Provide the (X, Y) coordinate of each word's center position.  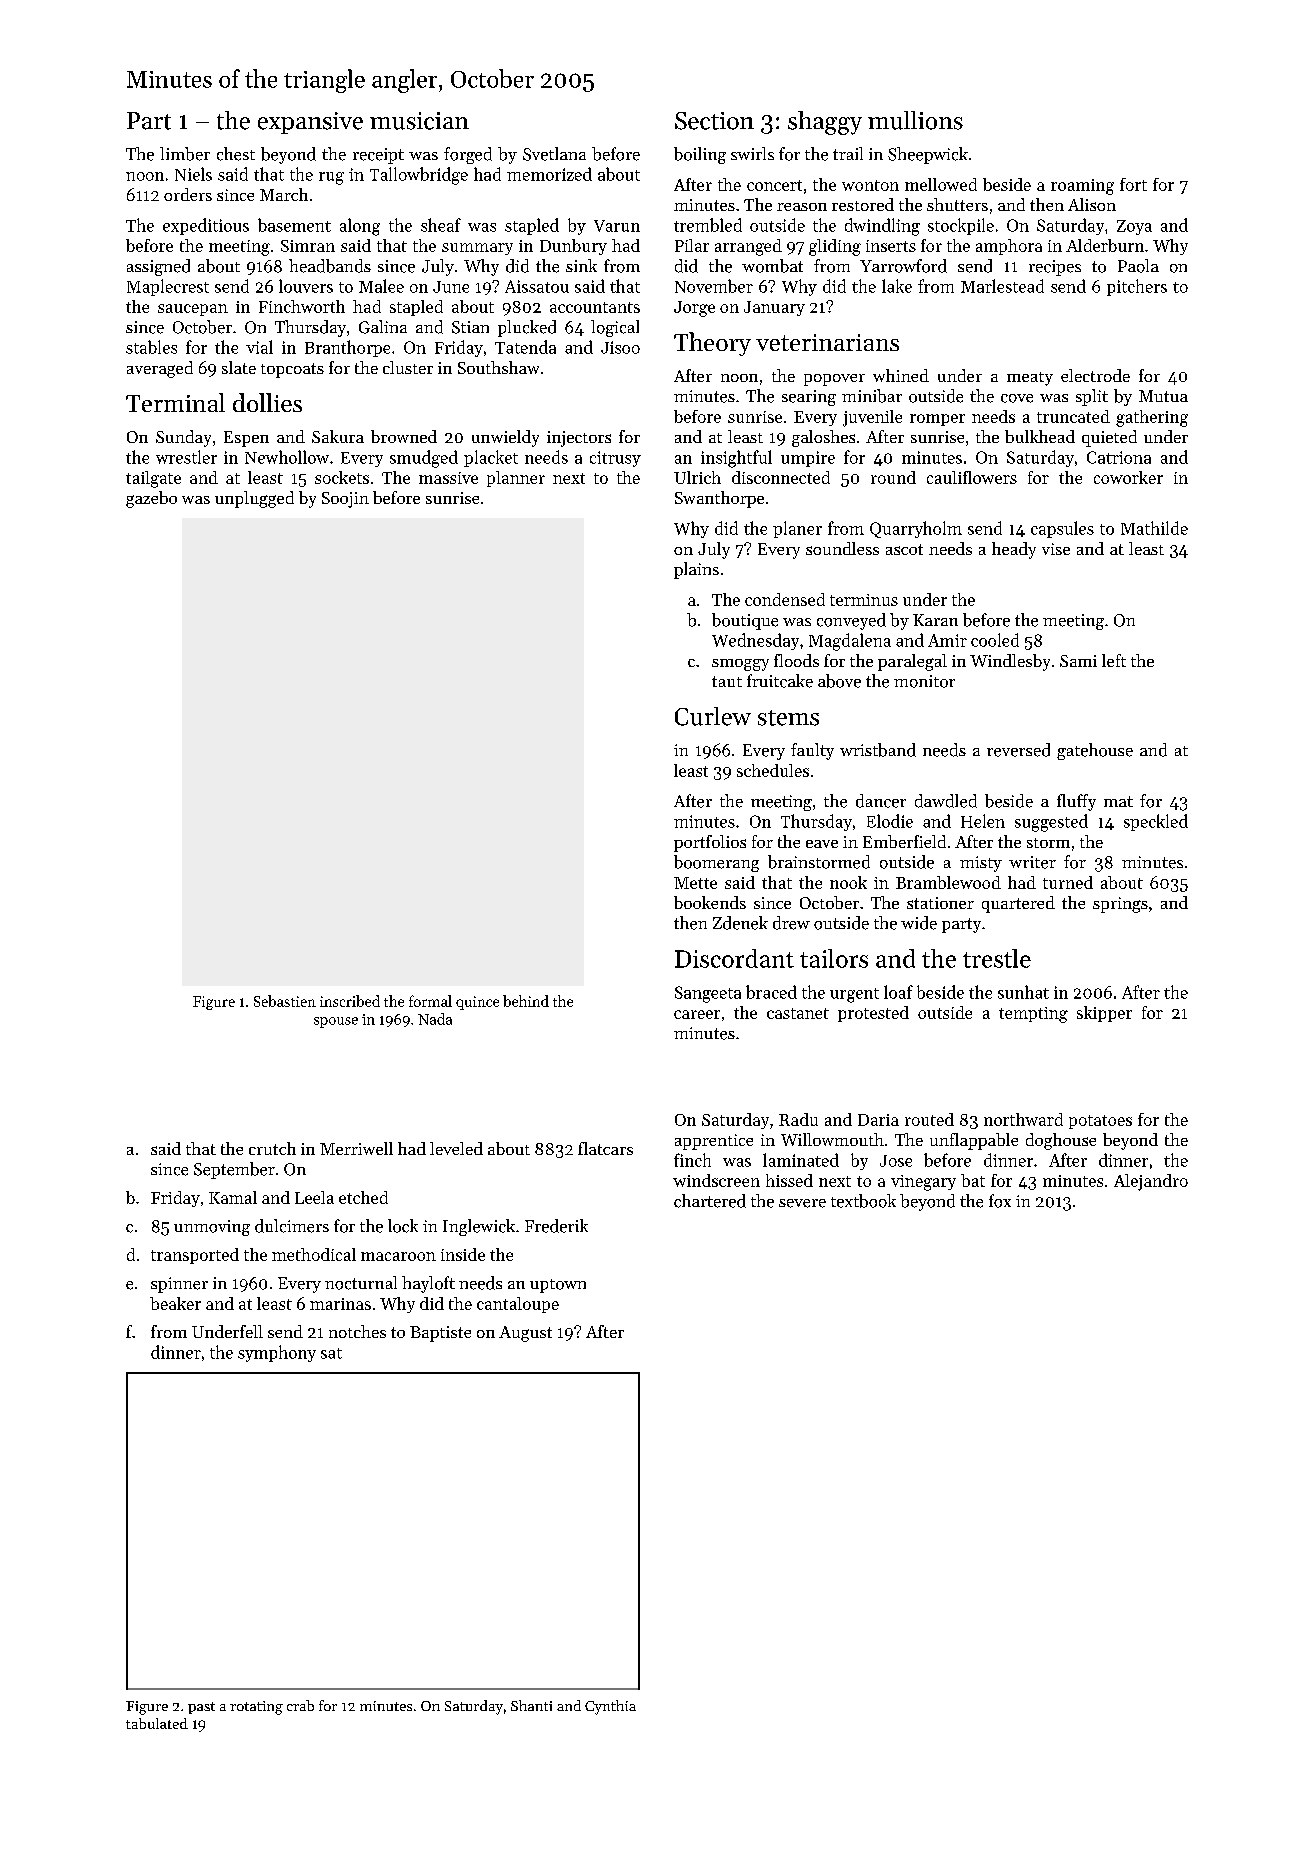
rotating (256, 1708)
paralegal (912, 662)
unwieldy (505, 438)
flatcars (605, 1148)
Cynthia (610, 1707)
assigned (158, 267)
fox (1000, 1201)
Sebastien (285, 1001)
